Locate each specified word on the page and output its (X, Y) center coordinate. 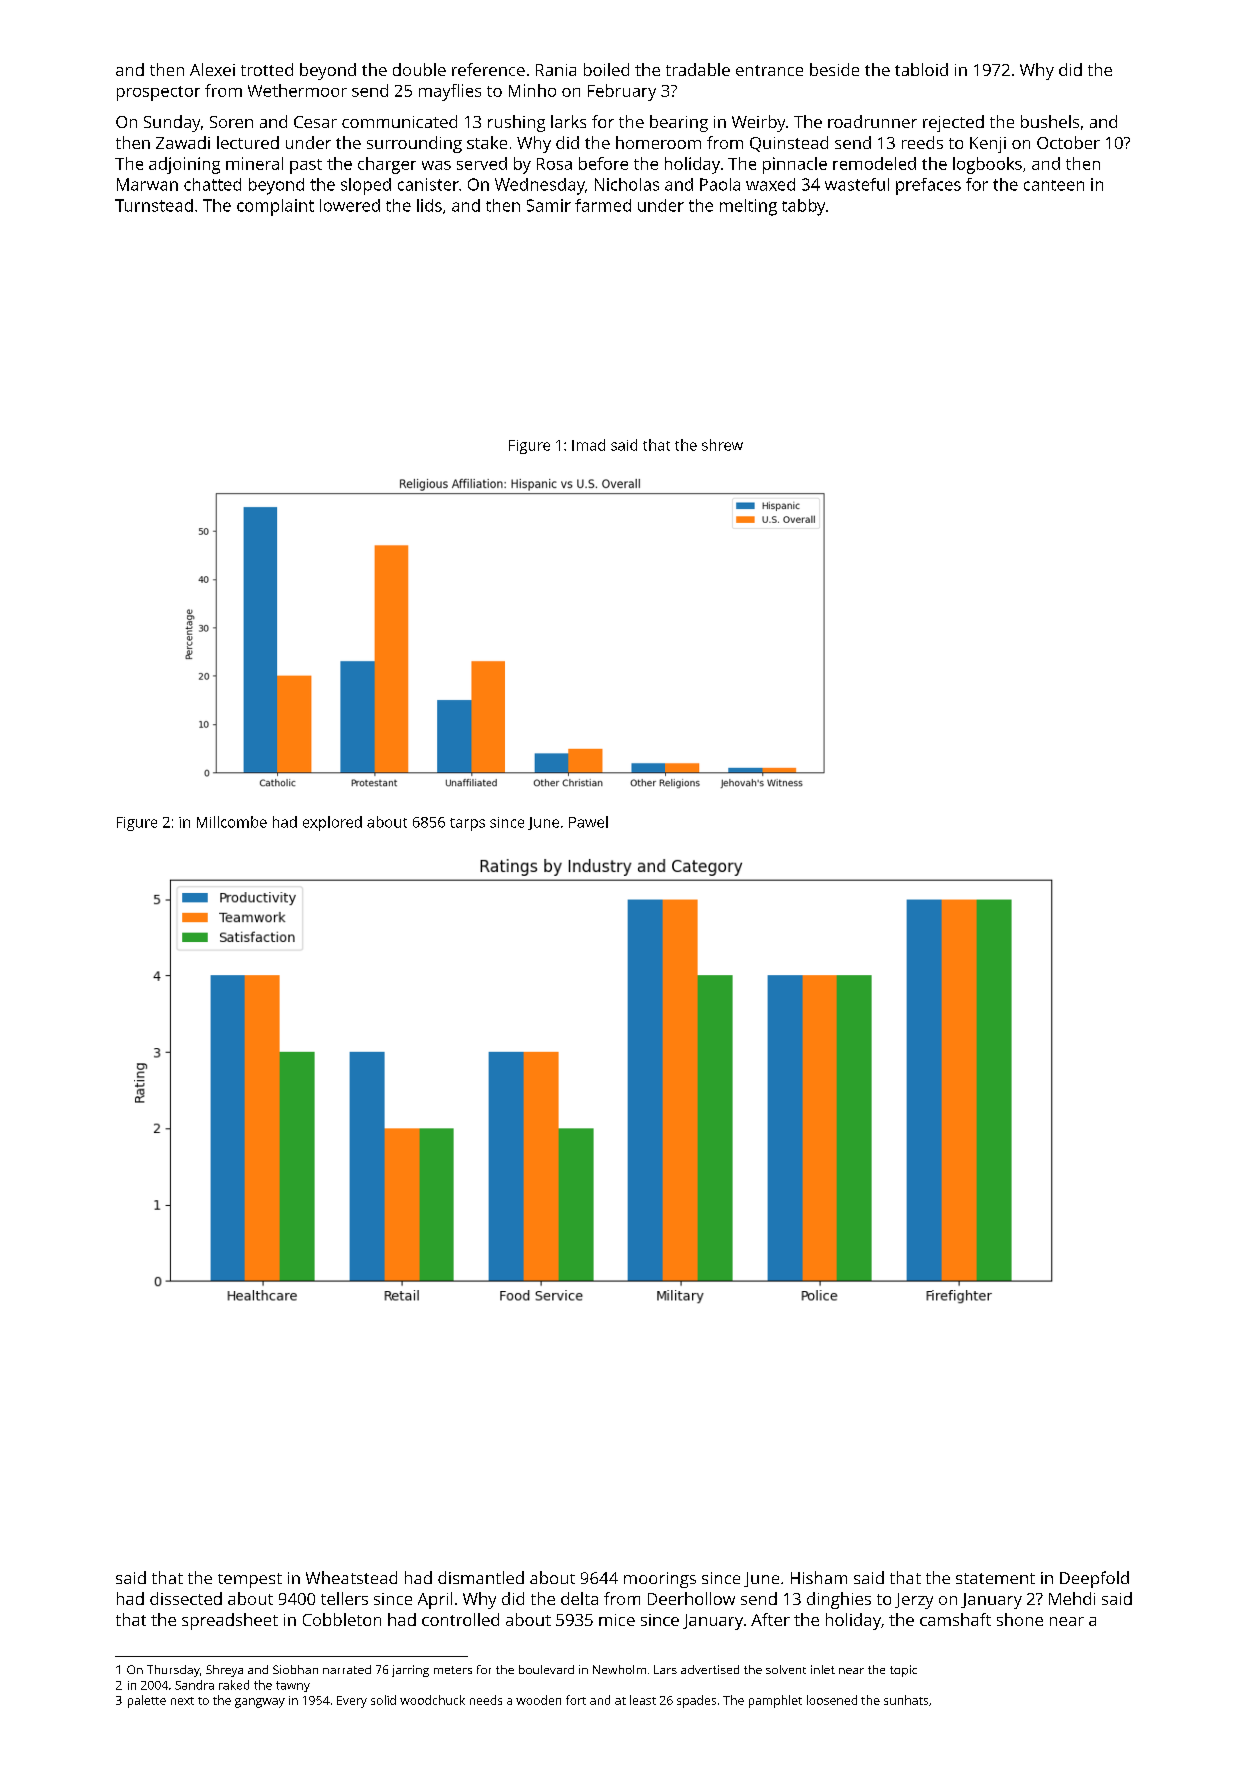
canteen (1054, 185)
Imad (588, 445)
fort (576, 1700)
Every (352, 1702)
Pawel (588, 822)
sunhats (906, 1700)
